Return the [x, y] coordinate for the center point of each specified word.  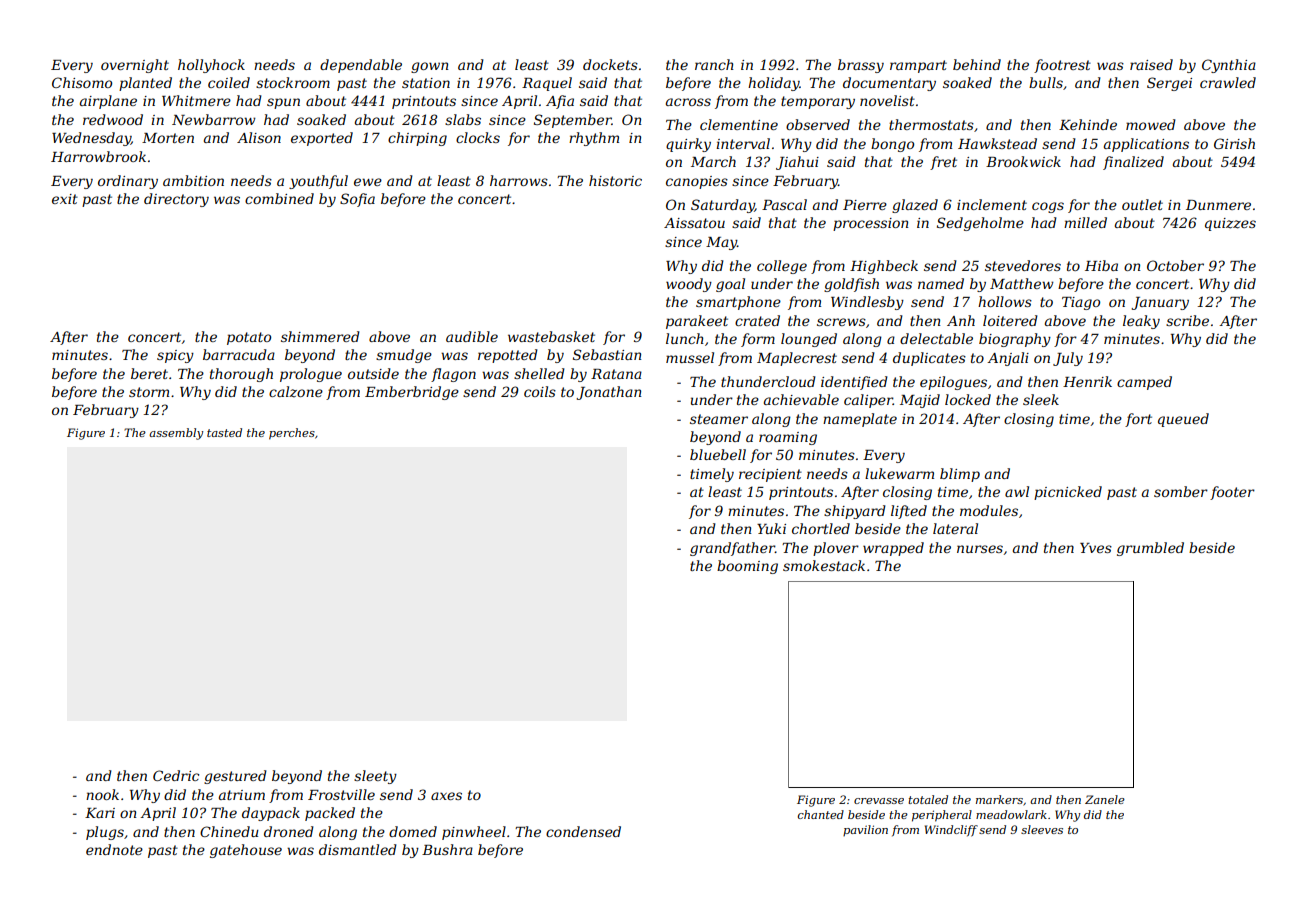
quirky [688, 145]
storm [149, 392]
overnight [135, 66]
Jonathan [609, 393]
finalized [1133, 163]
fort [1138, 420]
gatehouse [246, 851]
